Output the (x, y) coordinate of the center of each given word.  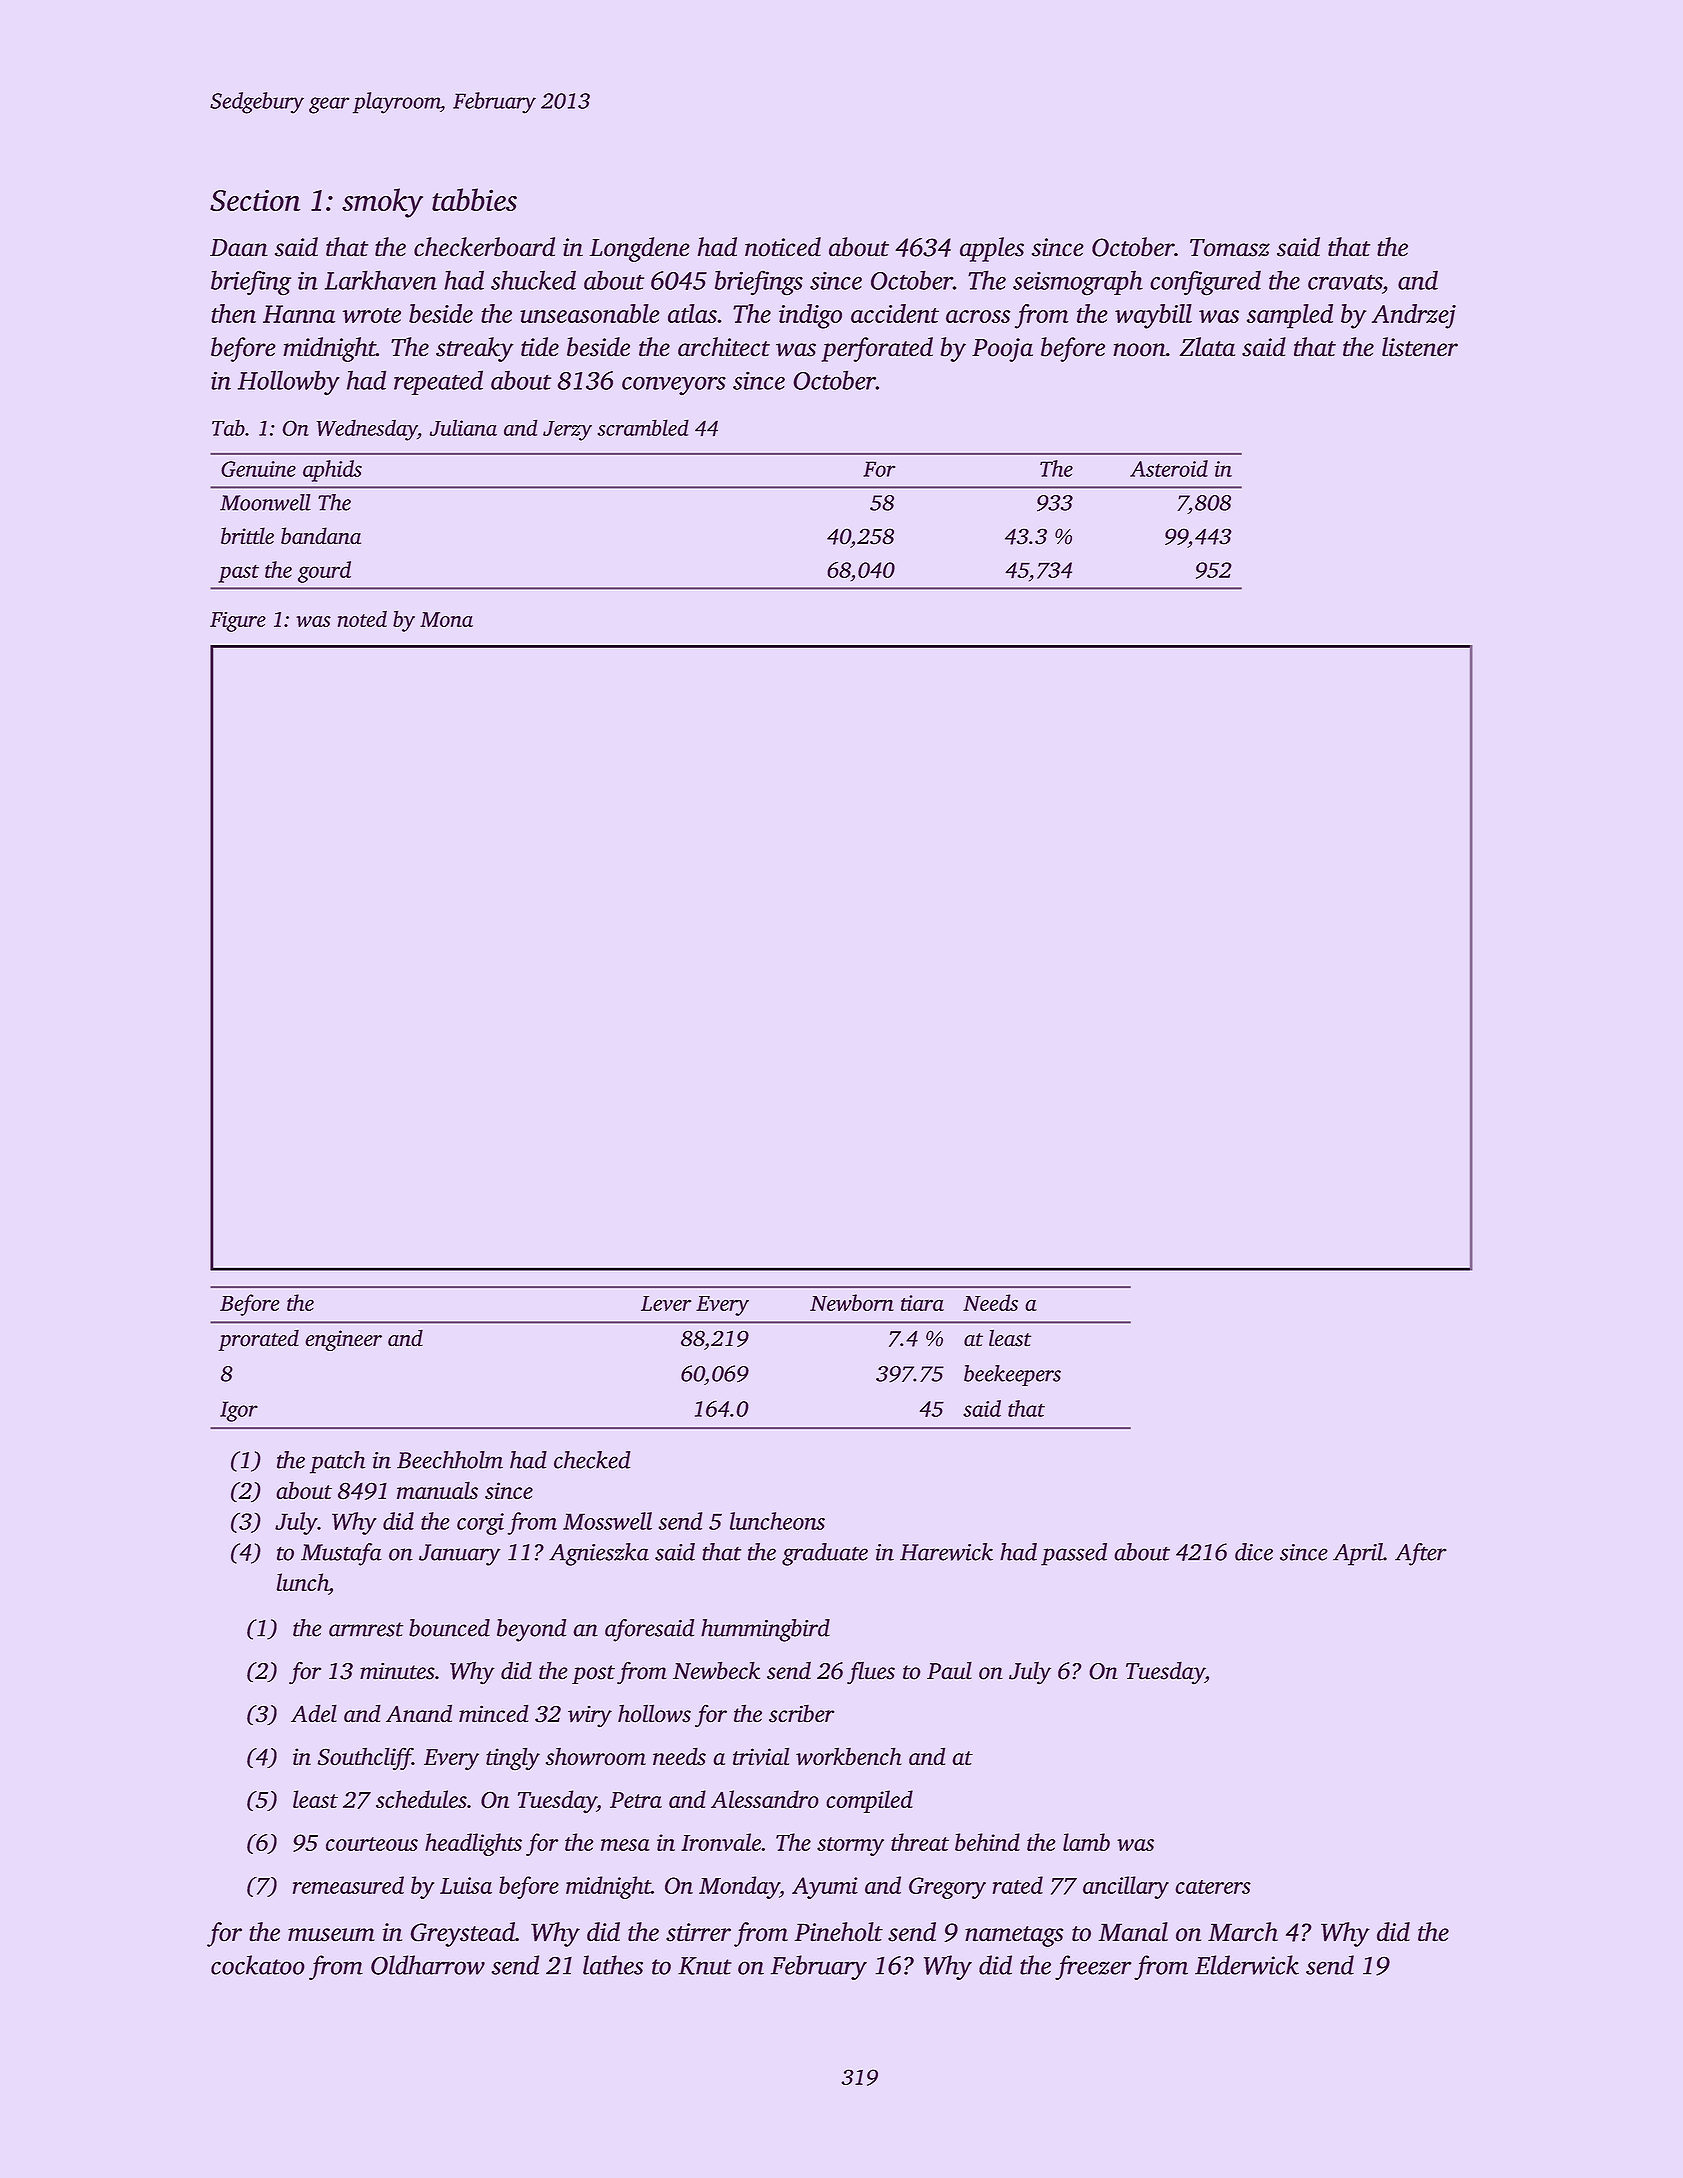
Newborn (852, 1302)
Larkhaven (381, 280)
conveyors (674, 386)
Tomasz (1230, 248)
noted (362, 619)
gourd (324, 572)
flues (871, 1672)
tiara (922, 1303)
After (1421, 1554)
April (1358, 1554)
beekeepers (1012, 1375)
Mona (446, 619)
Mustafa (341, 1554)
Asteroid (1169, 468)
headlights (473, 1844)
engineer (343, 1340)
